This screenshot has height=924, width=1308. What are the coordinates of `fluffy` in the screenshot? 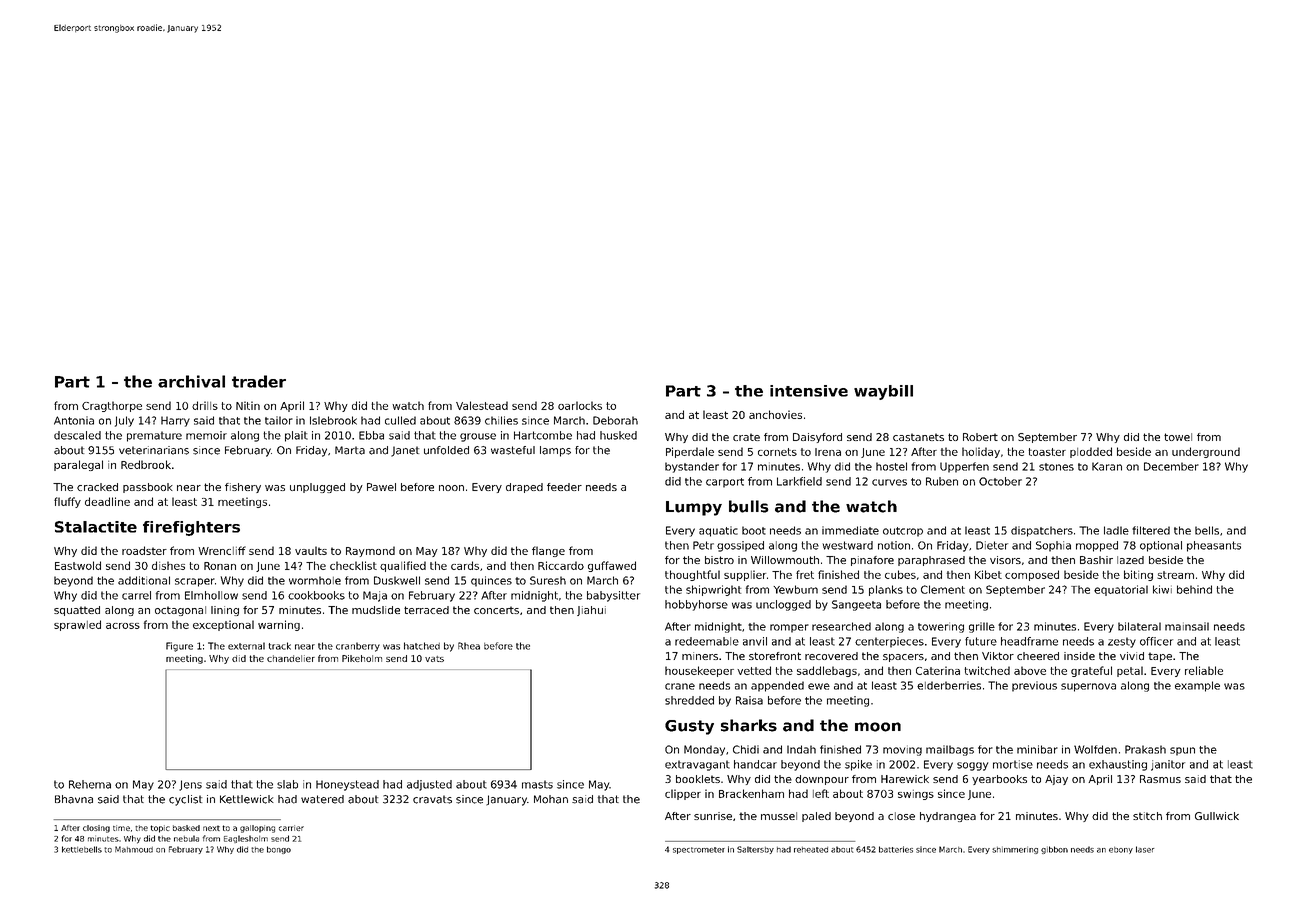 It's located at (67, 502).
